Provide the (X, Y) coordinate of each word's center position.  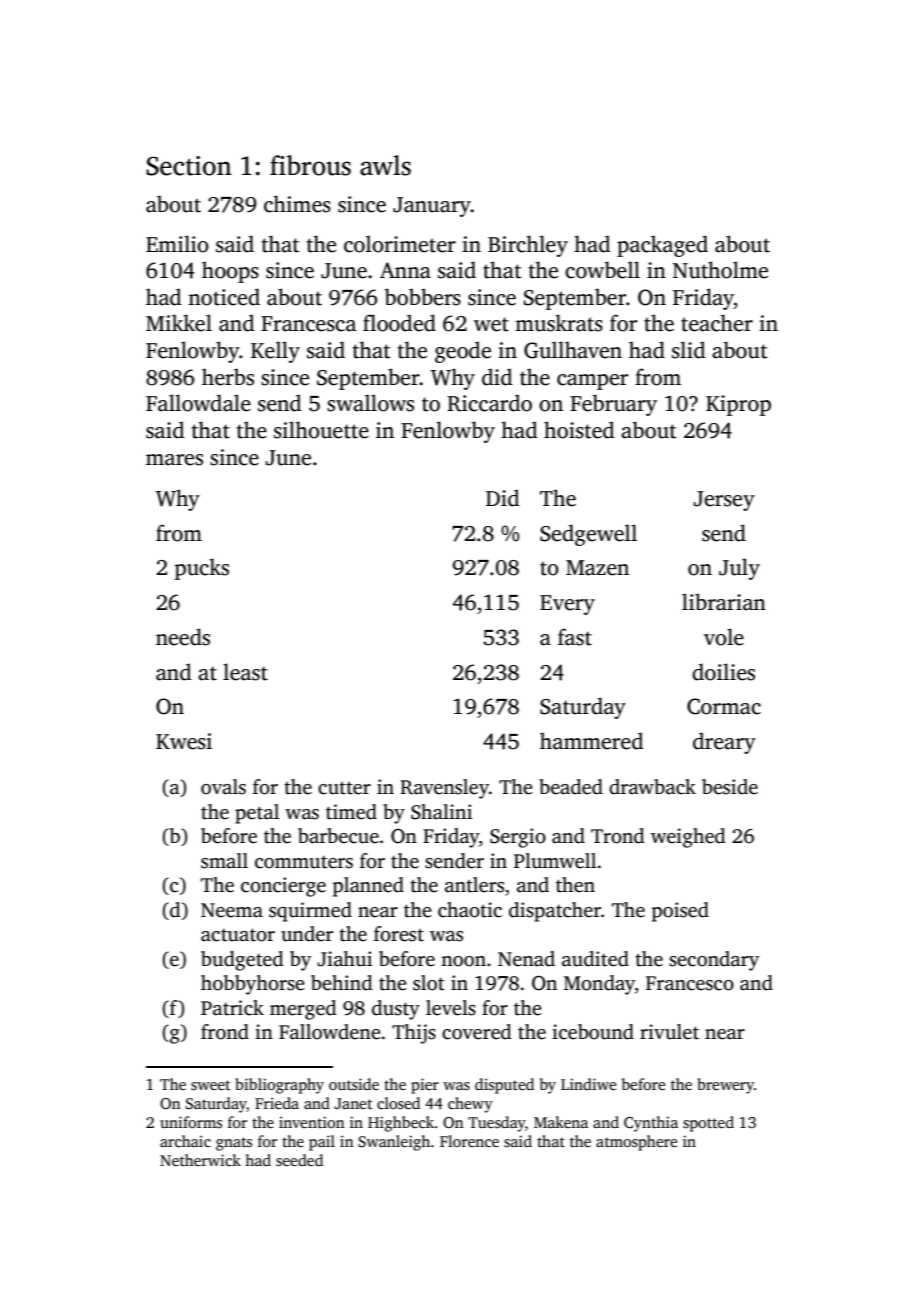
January (432, 207)
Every (567, 605)
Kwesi (184, 741)
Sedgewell (588, 535)
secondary (714, 961)
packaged (662, 246)
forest (399, 934)
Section (189, 166)
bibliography (279, 1086)
